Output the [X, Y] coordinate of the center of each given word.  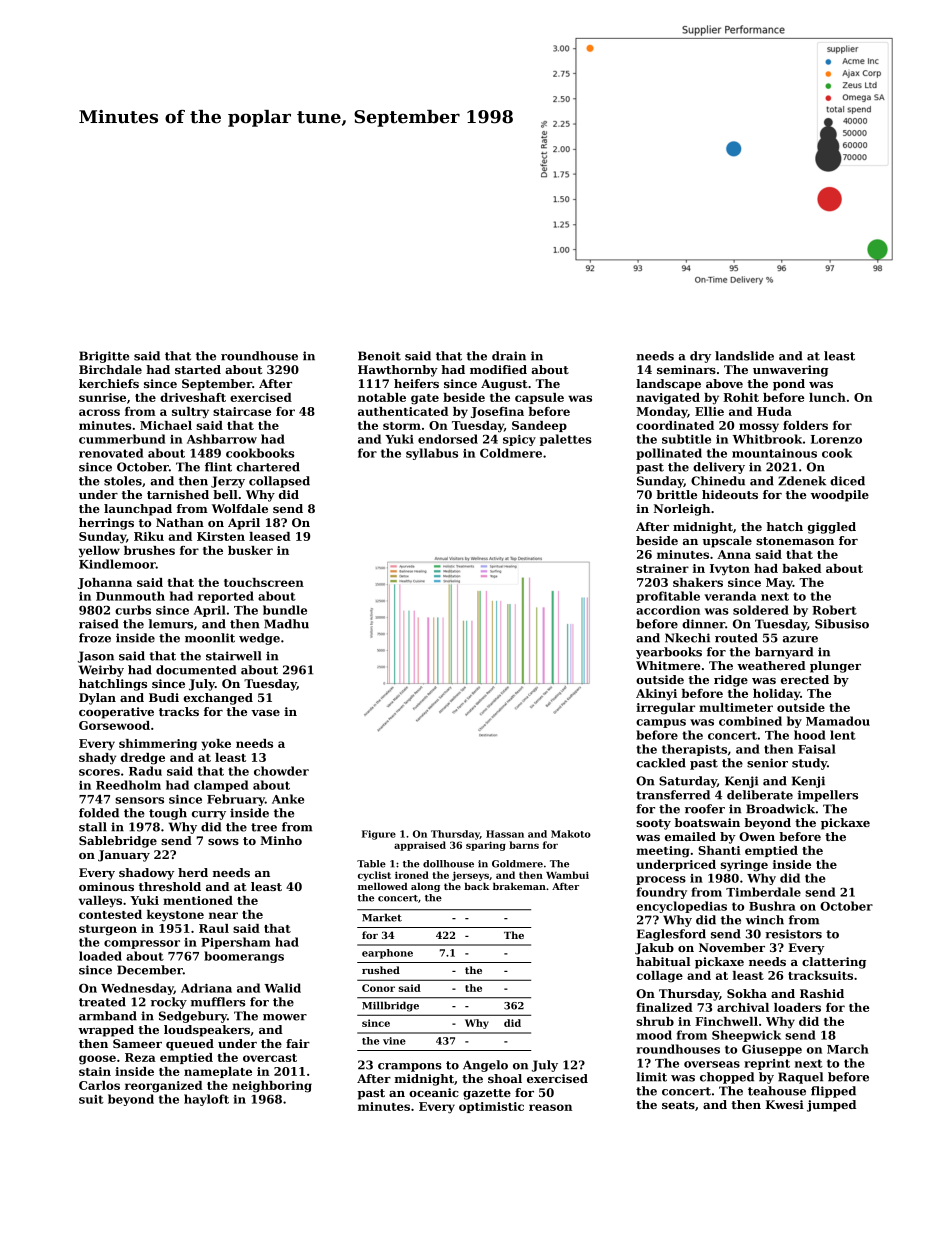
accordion [668, 610]
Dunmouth [130, 596]
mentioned [198, 900]
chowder [281, 771]
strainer [662, 568]
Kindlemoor [117, 564]
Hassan [505, 834]
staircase [242, 411]
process [661, 880]
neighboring [272, 1087]
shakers [698, 582]
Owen [757, 836]
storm [402, 426]
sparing [486, 846]
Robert [834, 610]
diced [847, 481]
